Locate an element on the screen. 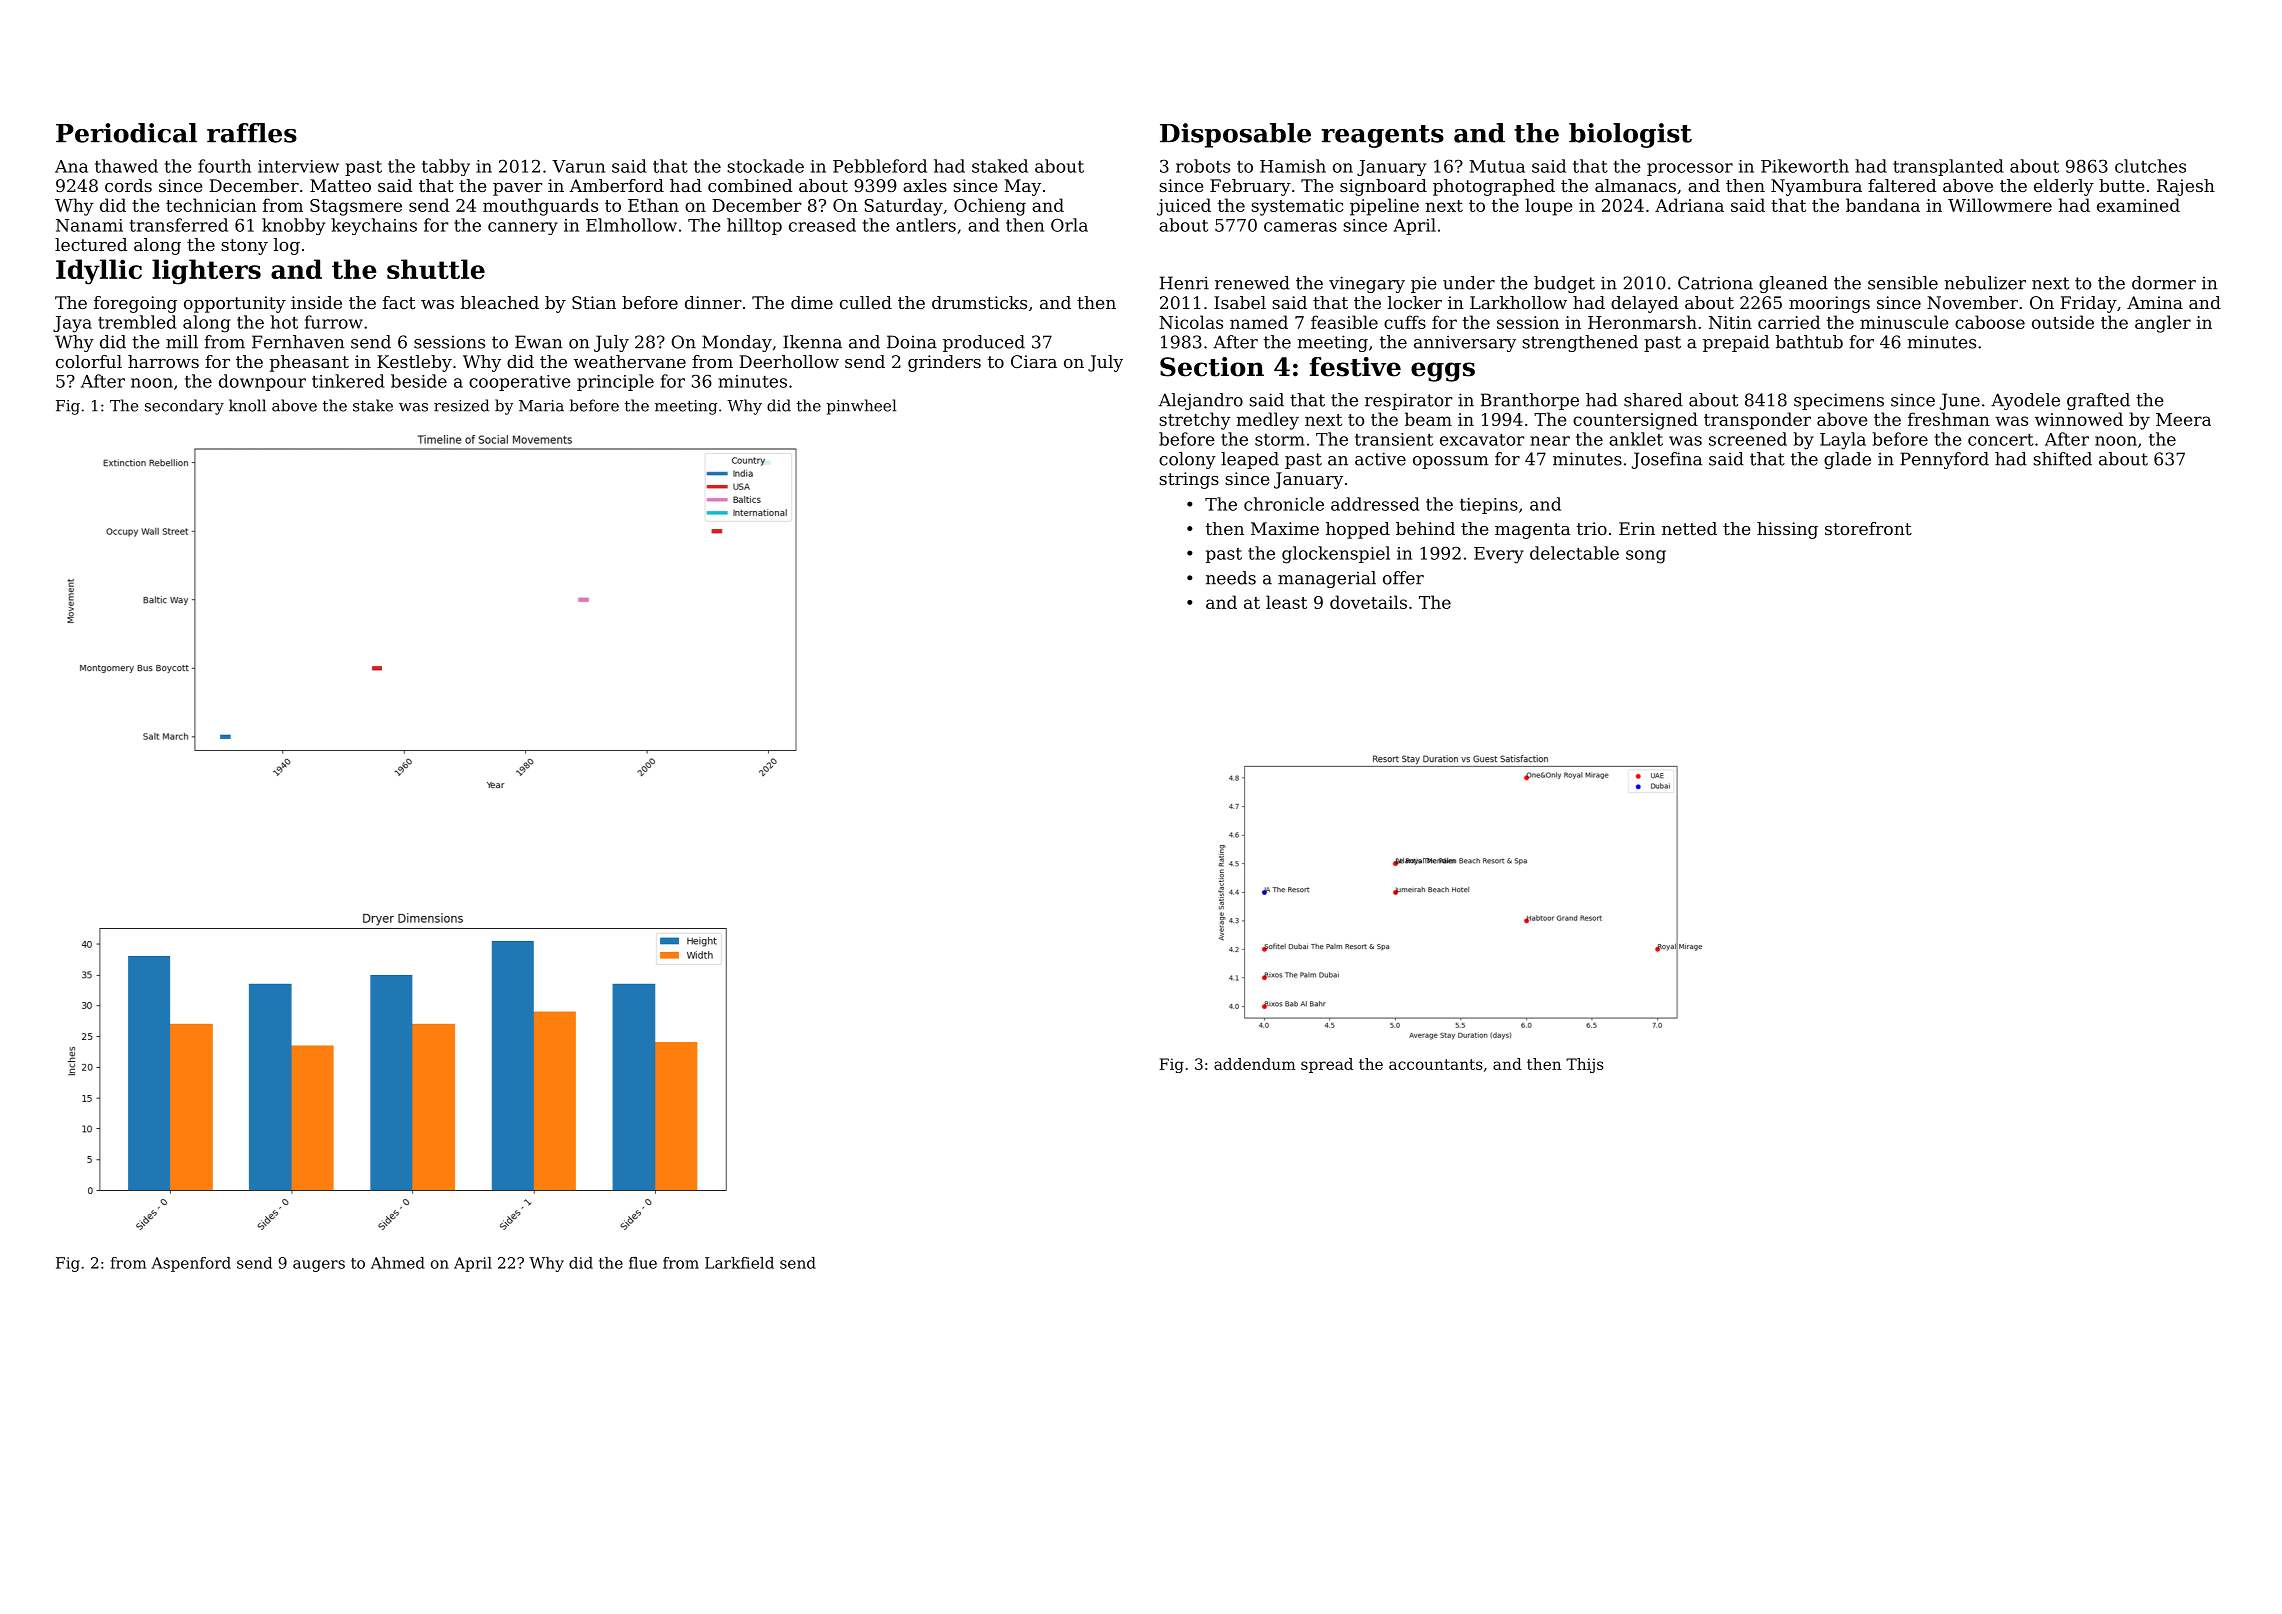 Image resolution: width=2282 pixels, height=1614 pixels. needs is located at coordinates (1231, 578).
